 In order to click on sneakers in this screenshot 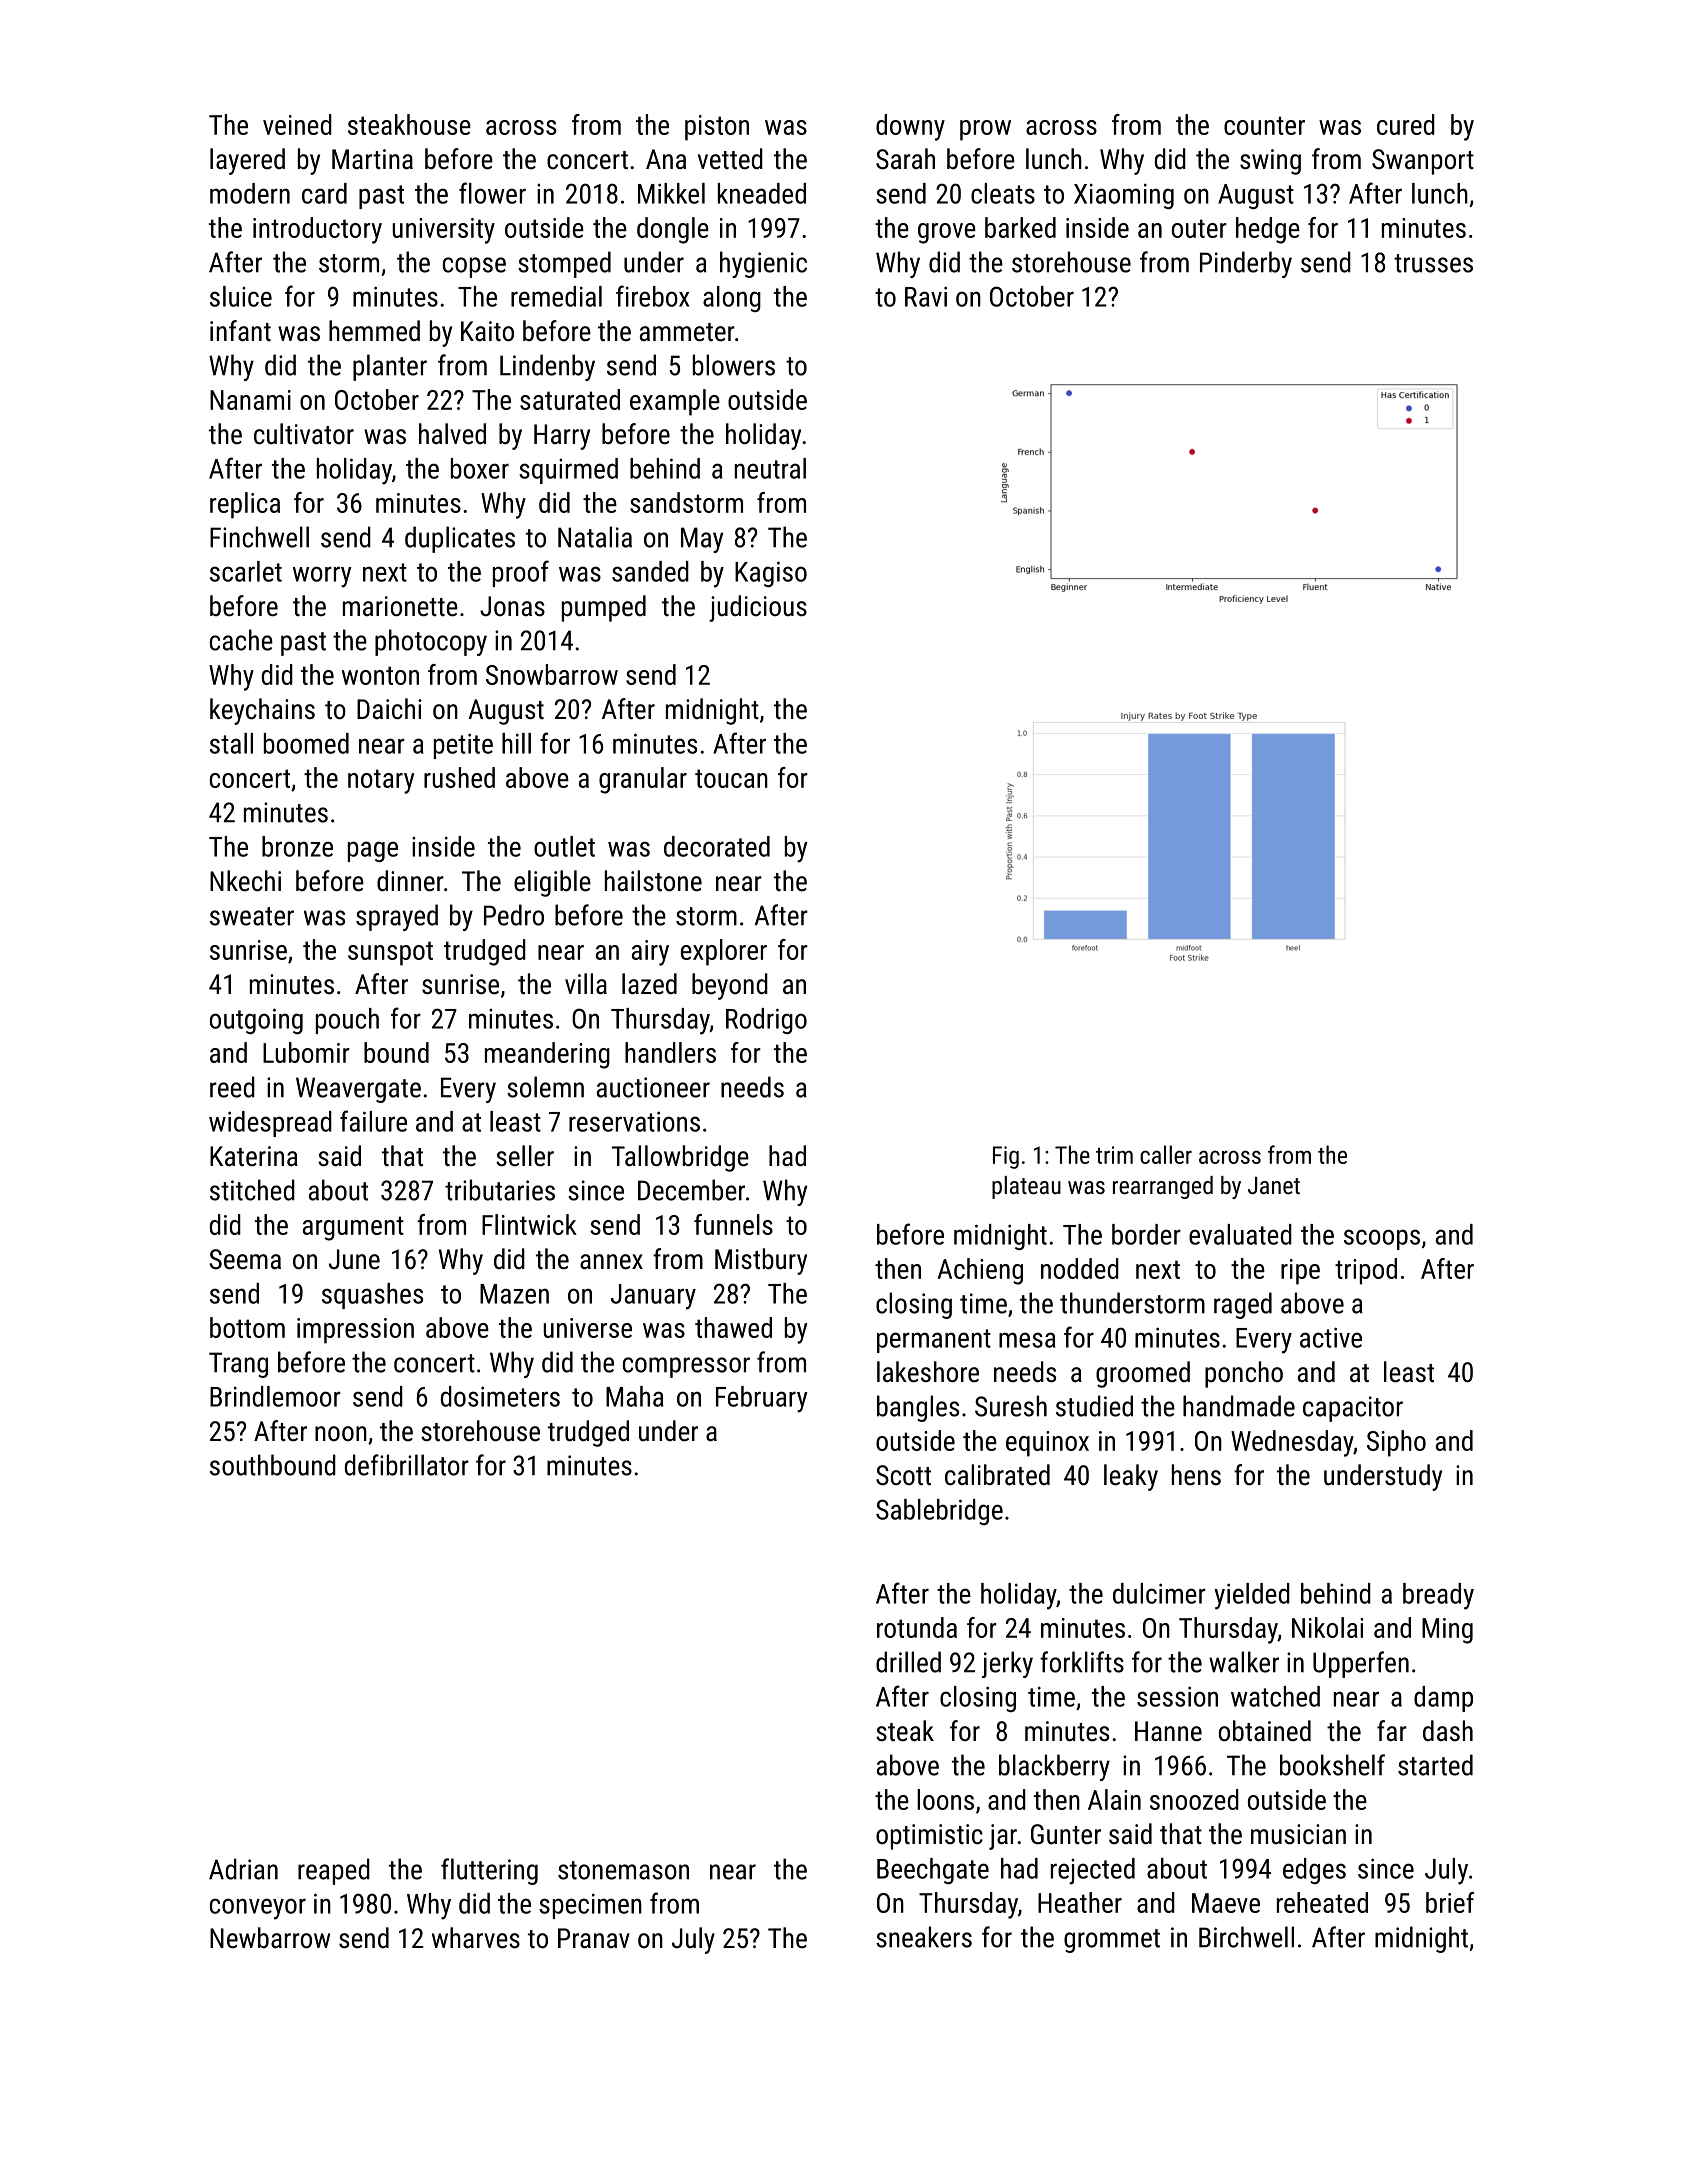, I will do `click(924, 1937)`.
